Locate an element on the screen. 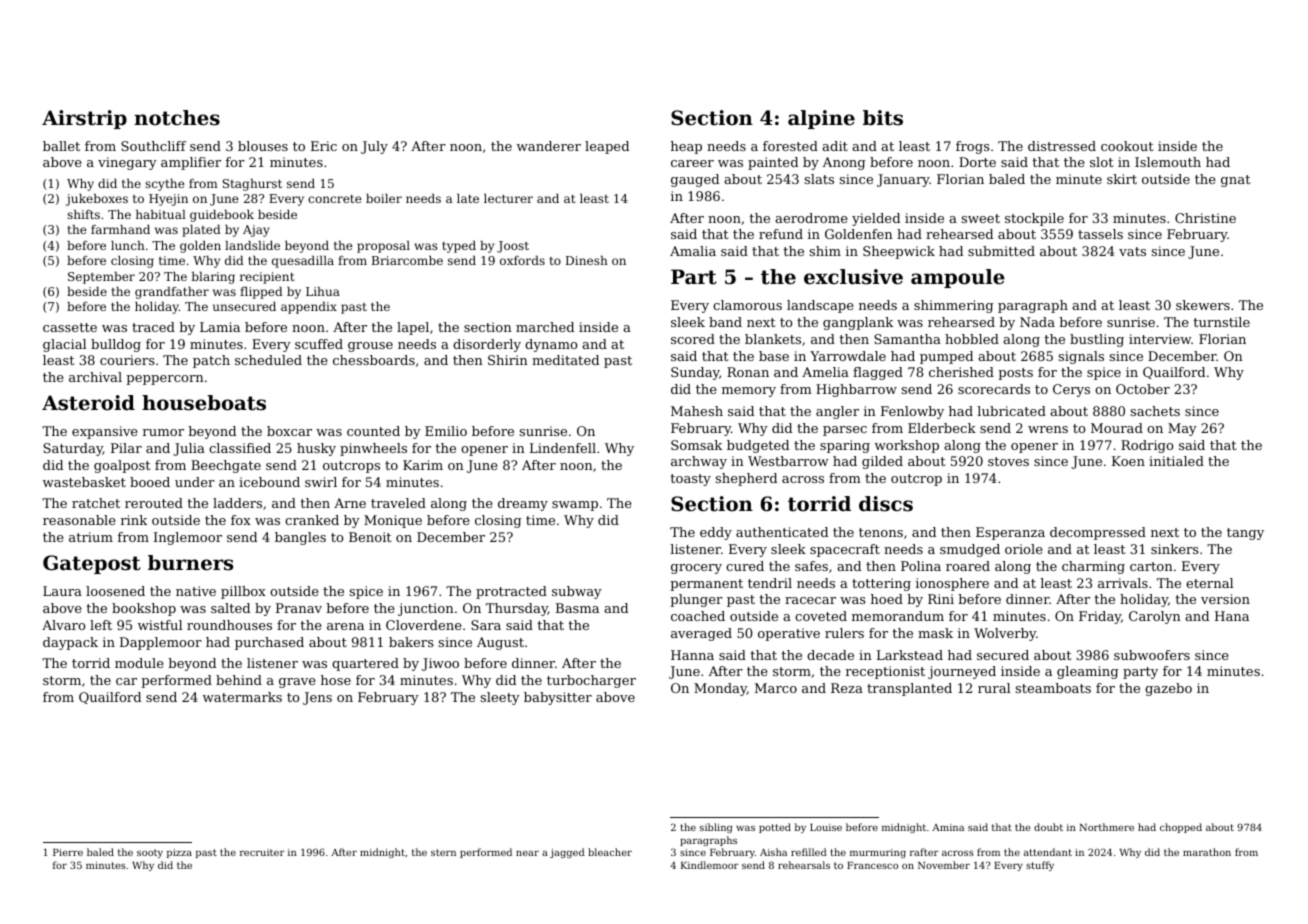  bangles is located at coordinates (300, 538).
